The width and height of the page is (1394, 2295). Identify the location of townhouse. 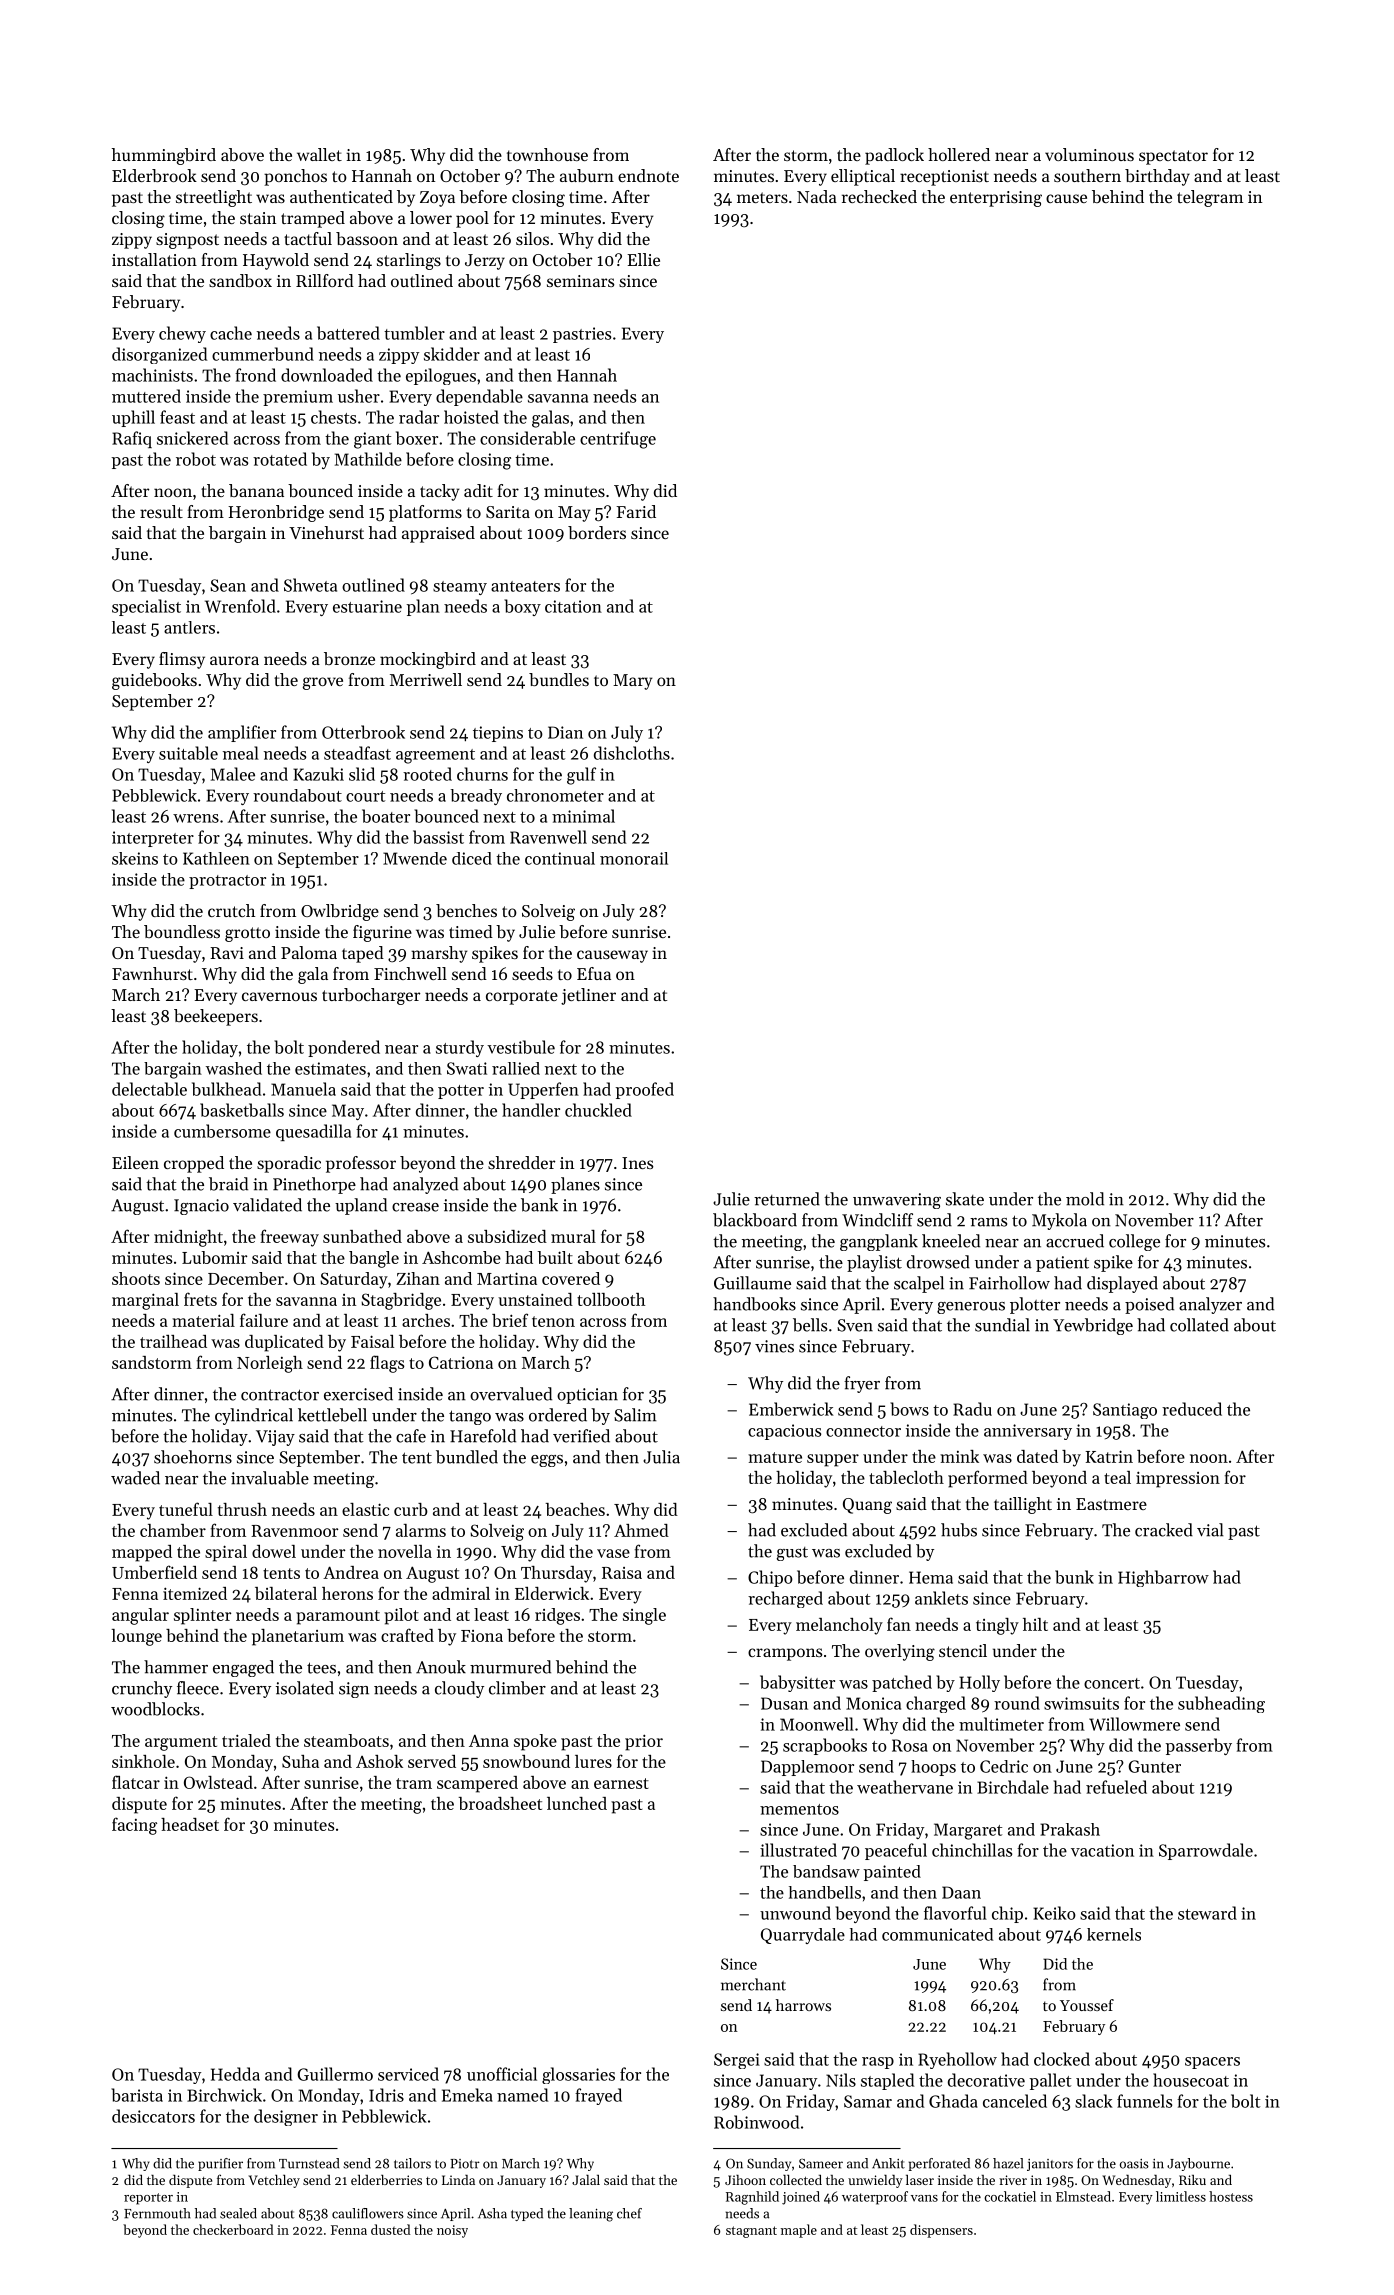
(547, 154).
